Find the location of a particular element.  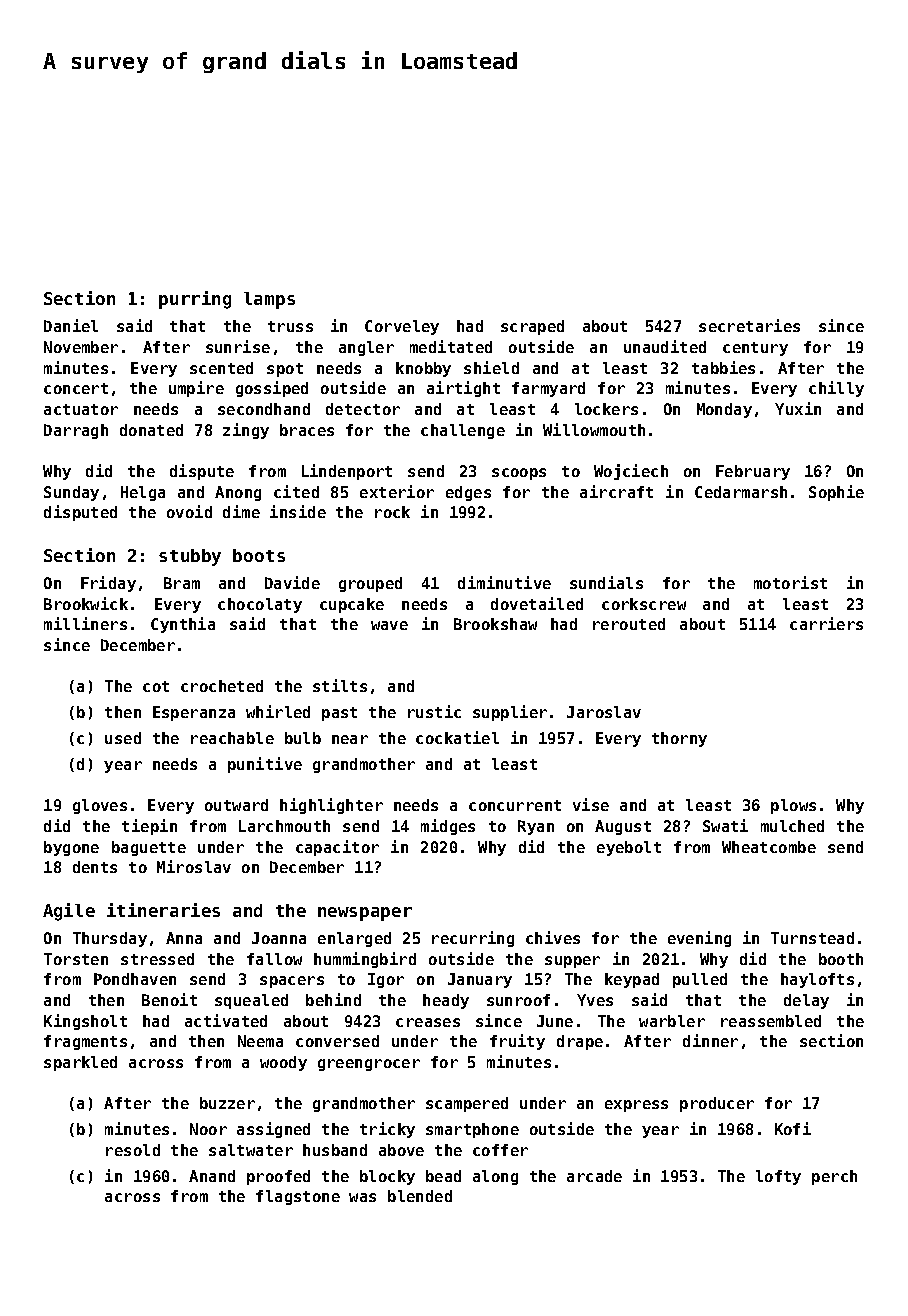

carriers is located at coordinates (826, 623).
